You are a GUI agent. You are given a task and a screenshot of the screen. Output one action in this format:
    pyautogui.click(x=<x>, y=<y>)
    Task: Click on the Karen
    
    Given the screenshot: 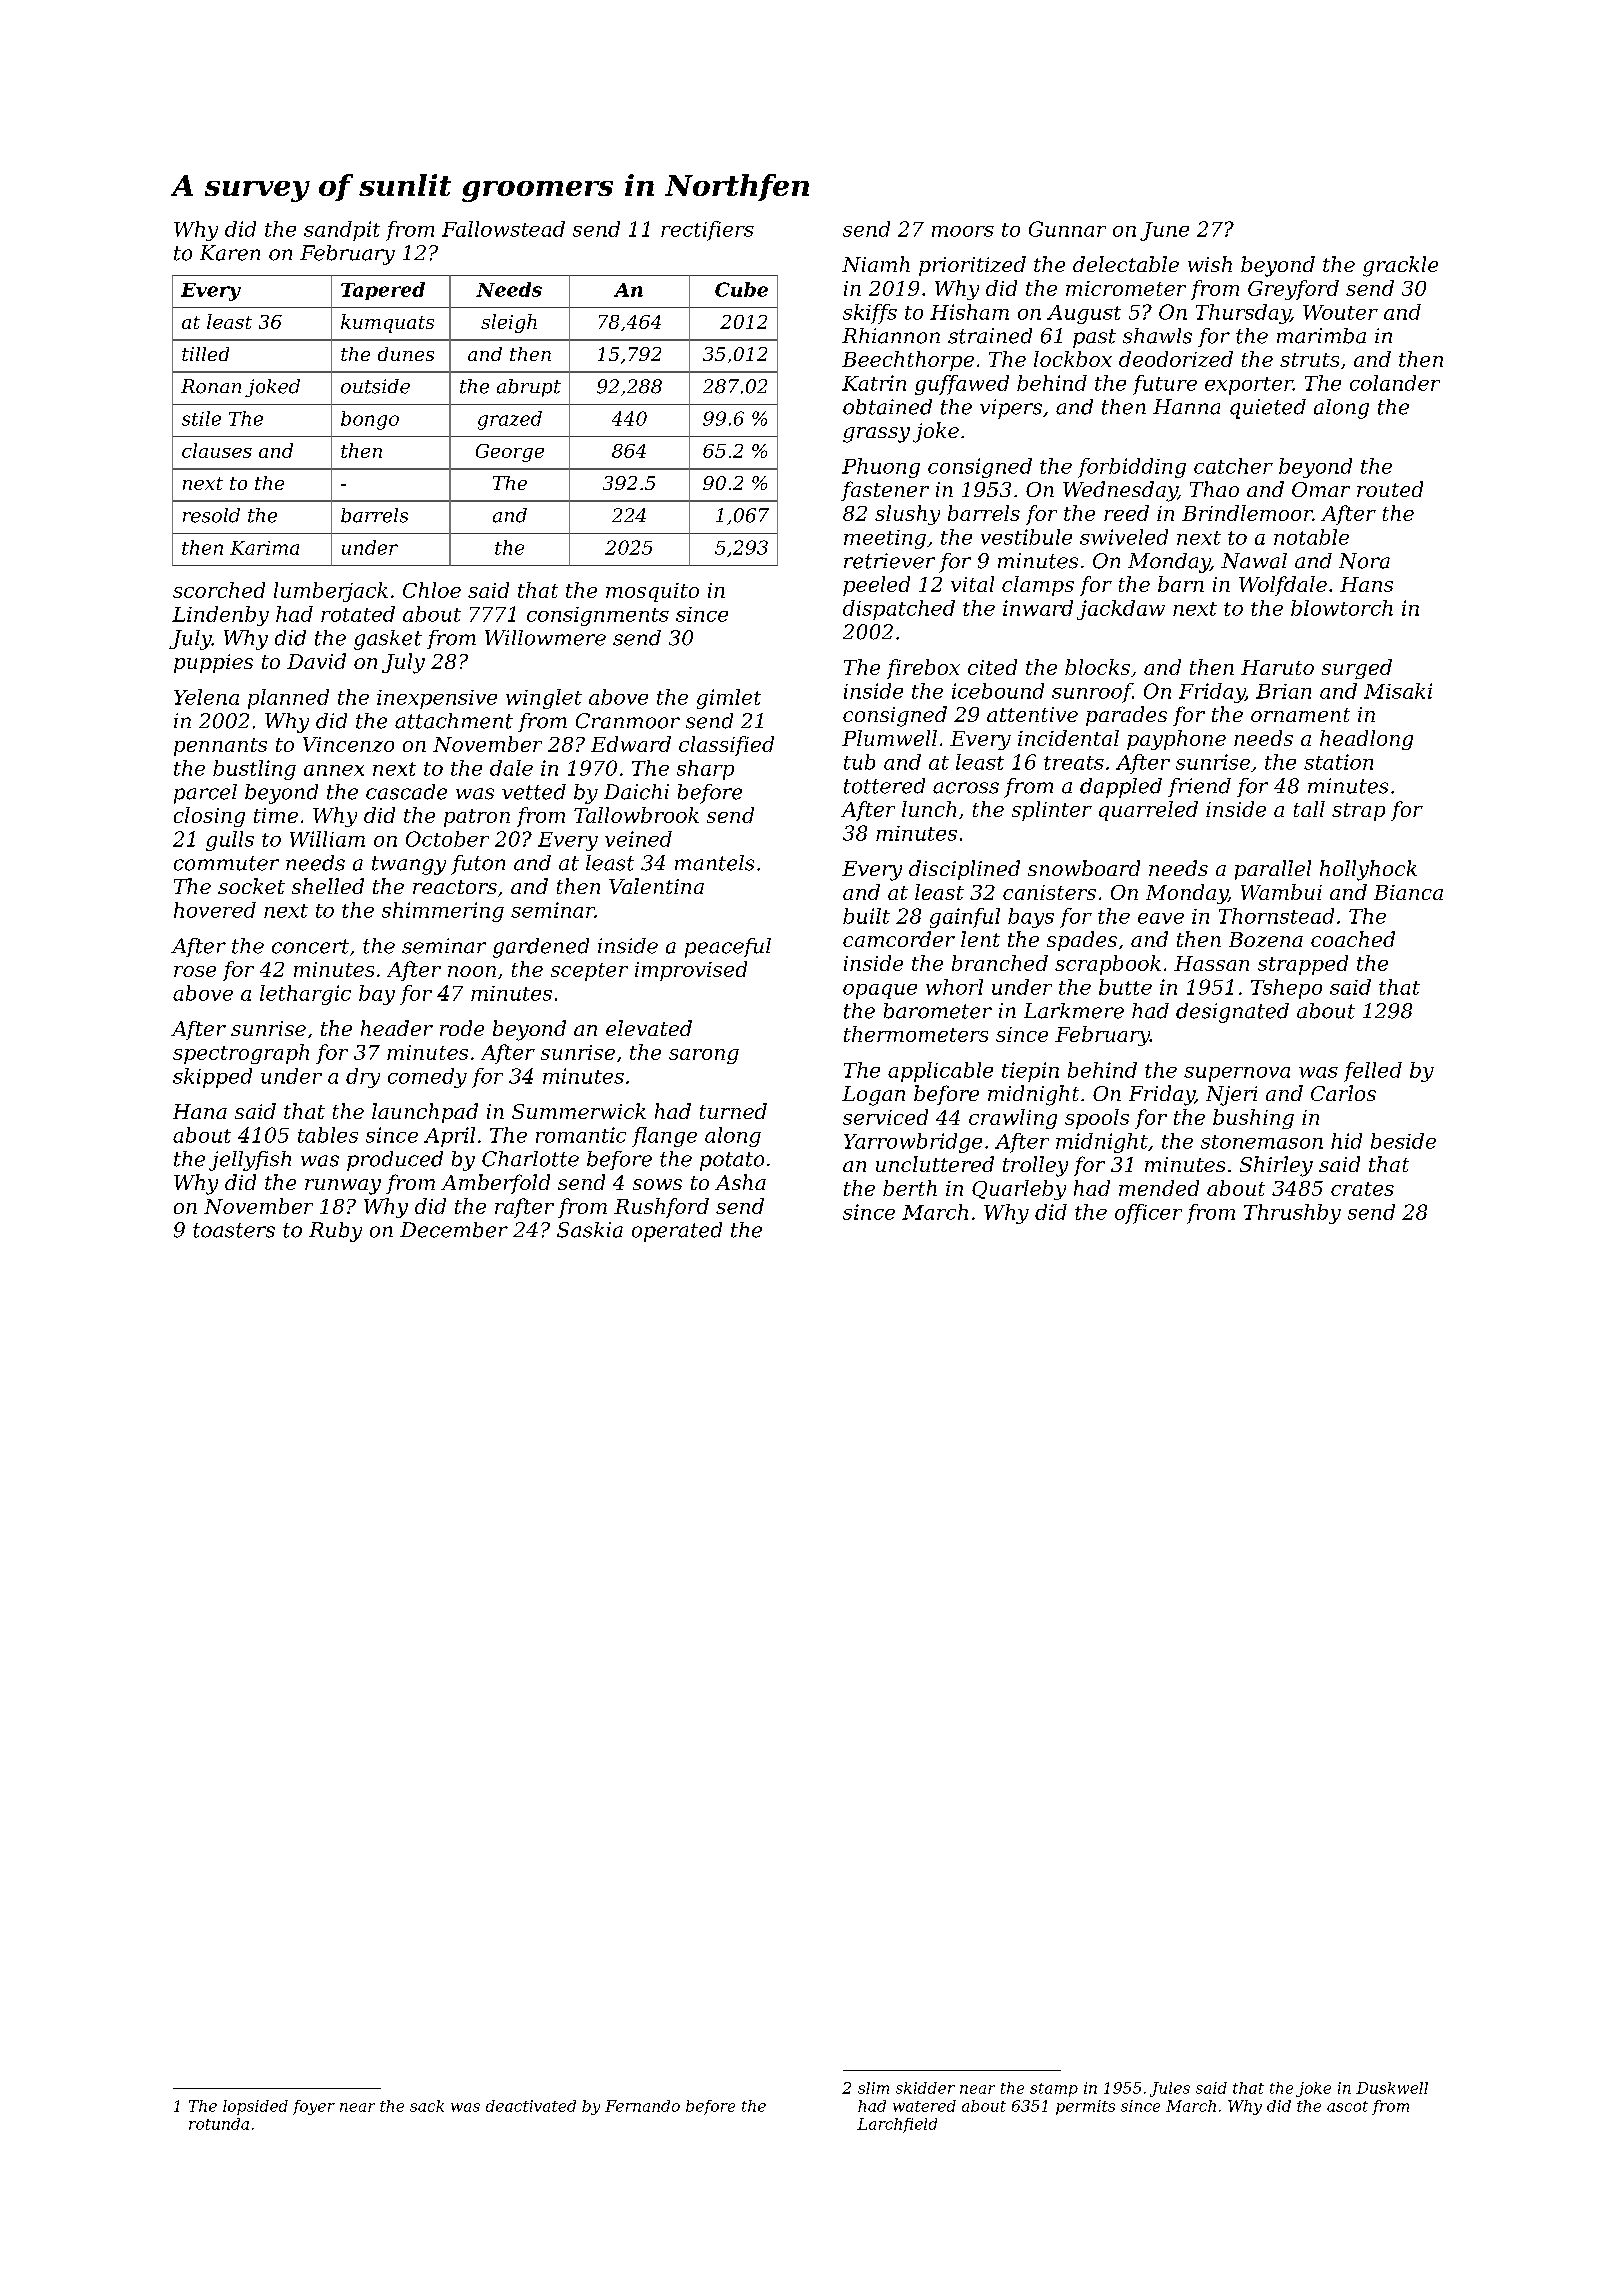 What is the action you would take?
    pyautogui.click(x=230, y=253)
